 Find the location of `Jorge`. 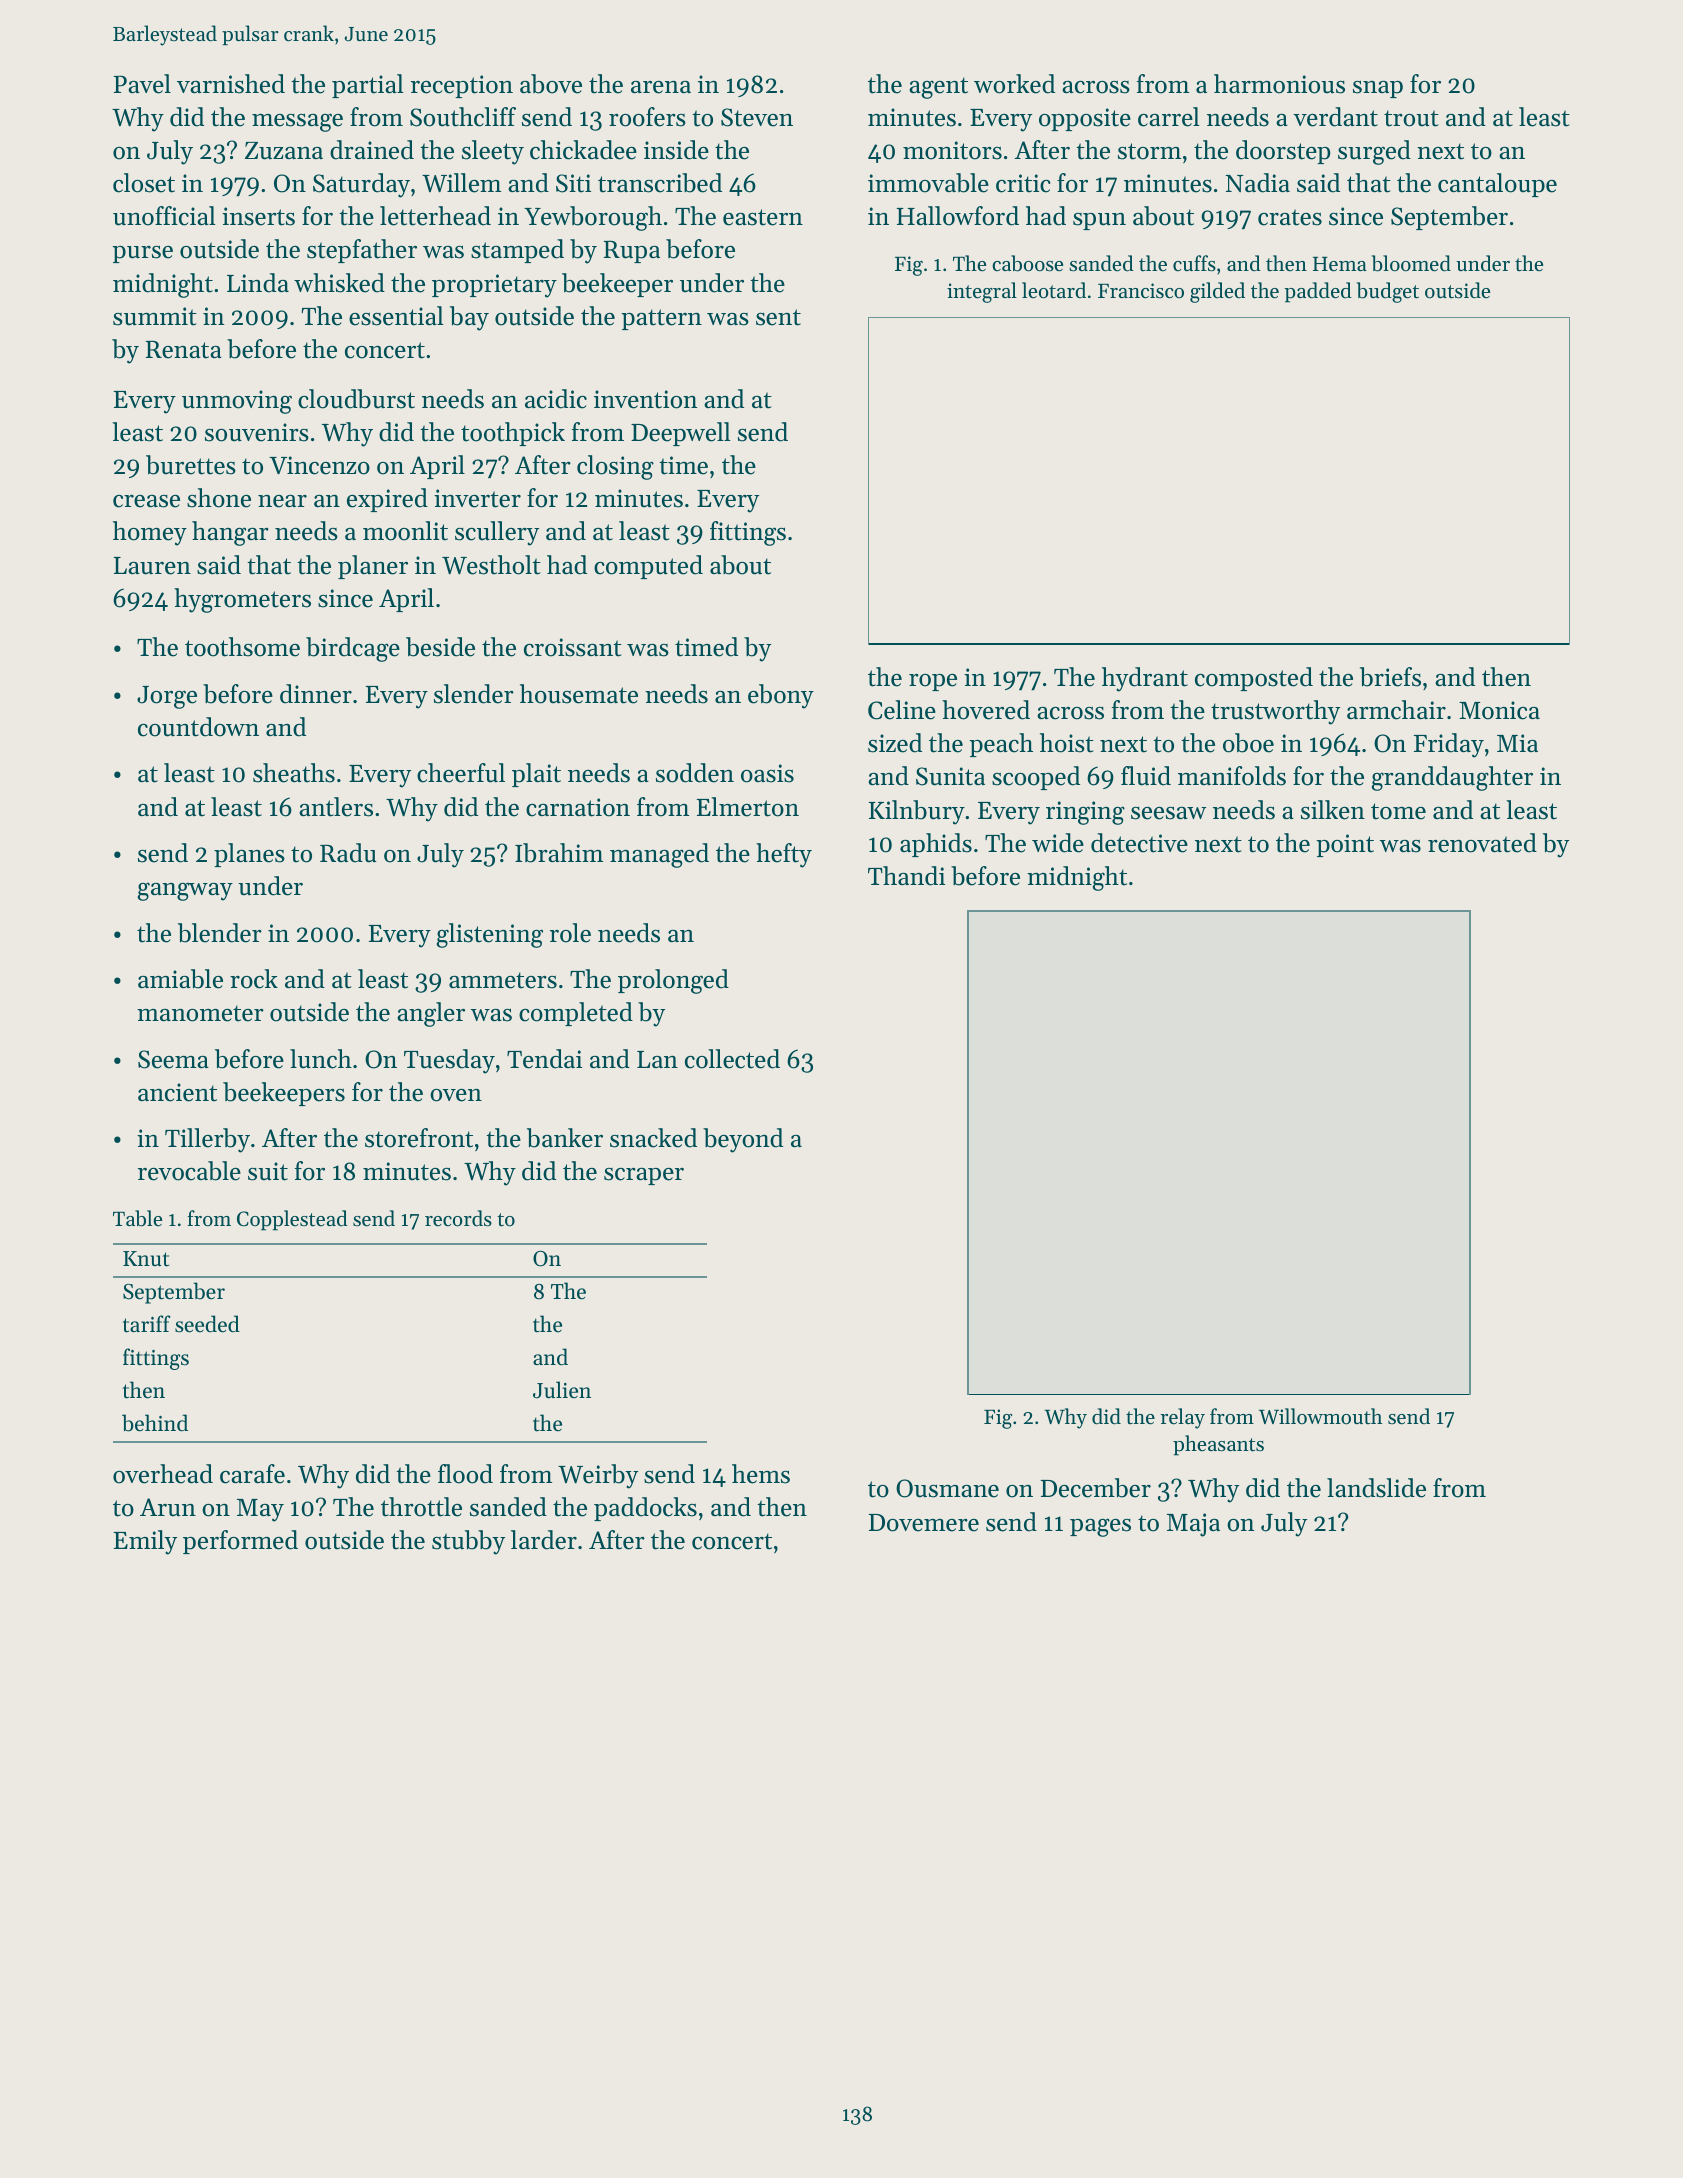

Jorge is located at coordinates (167, 697).
